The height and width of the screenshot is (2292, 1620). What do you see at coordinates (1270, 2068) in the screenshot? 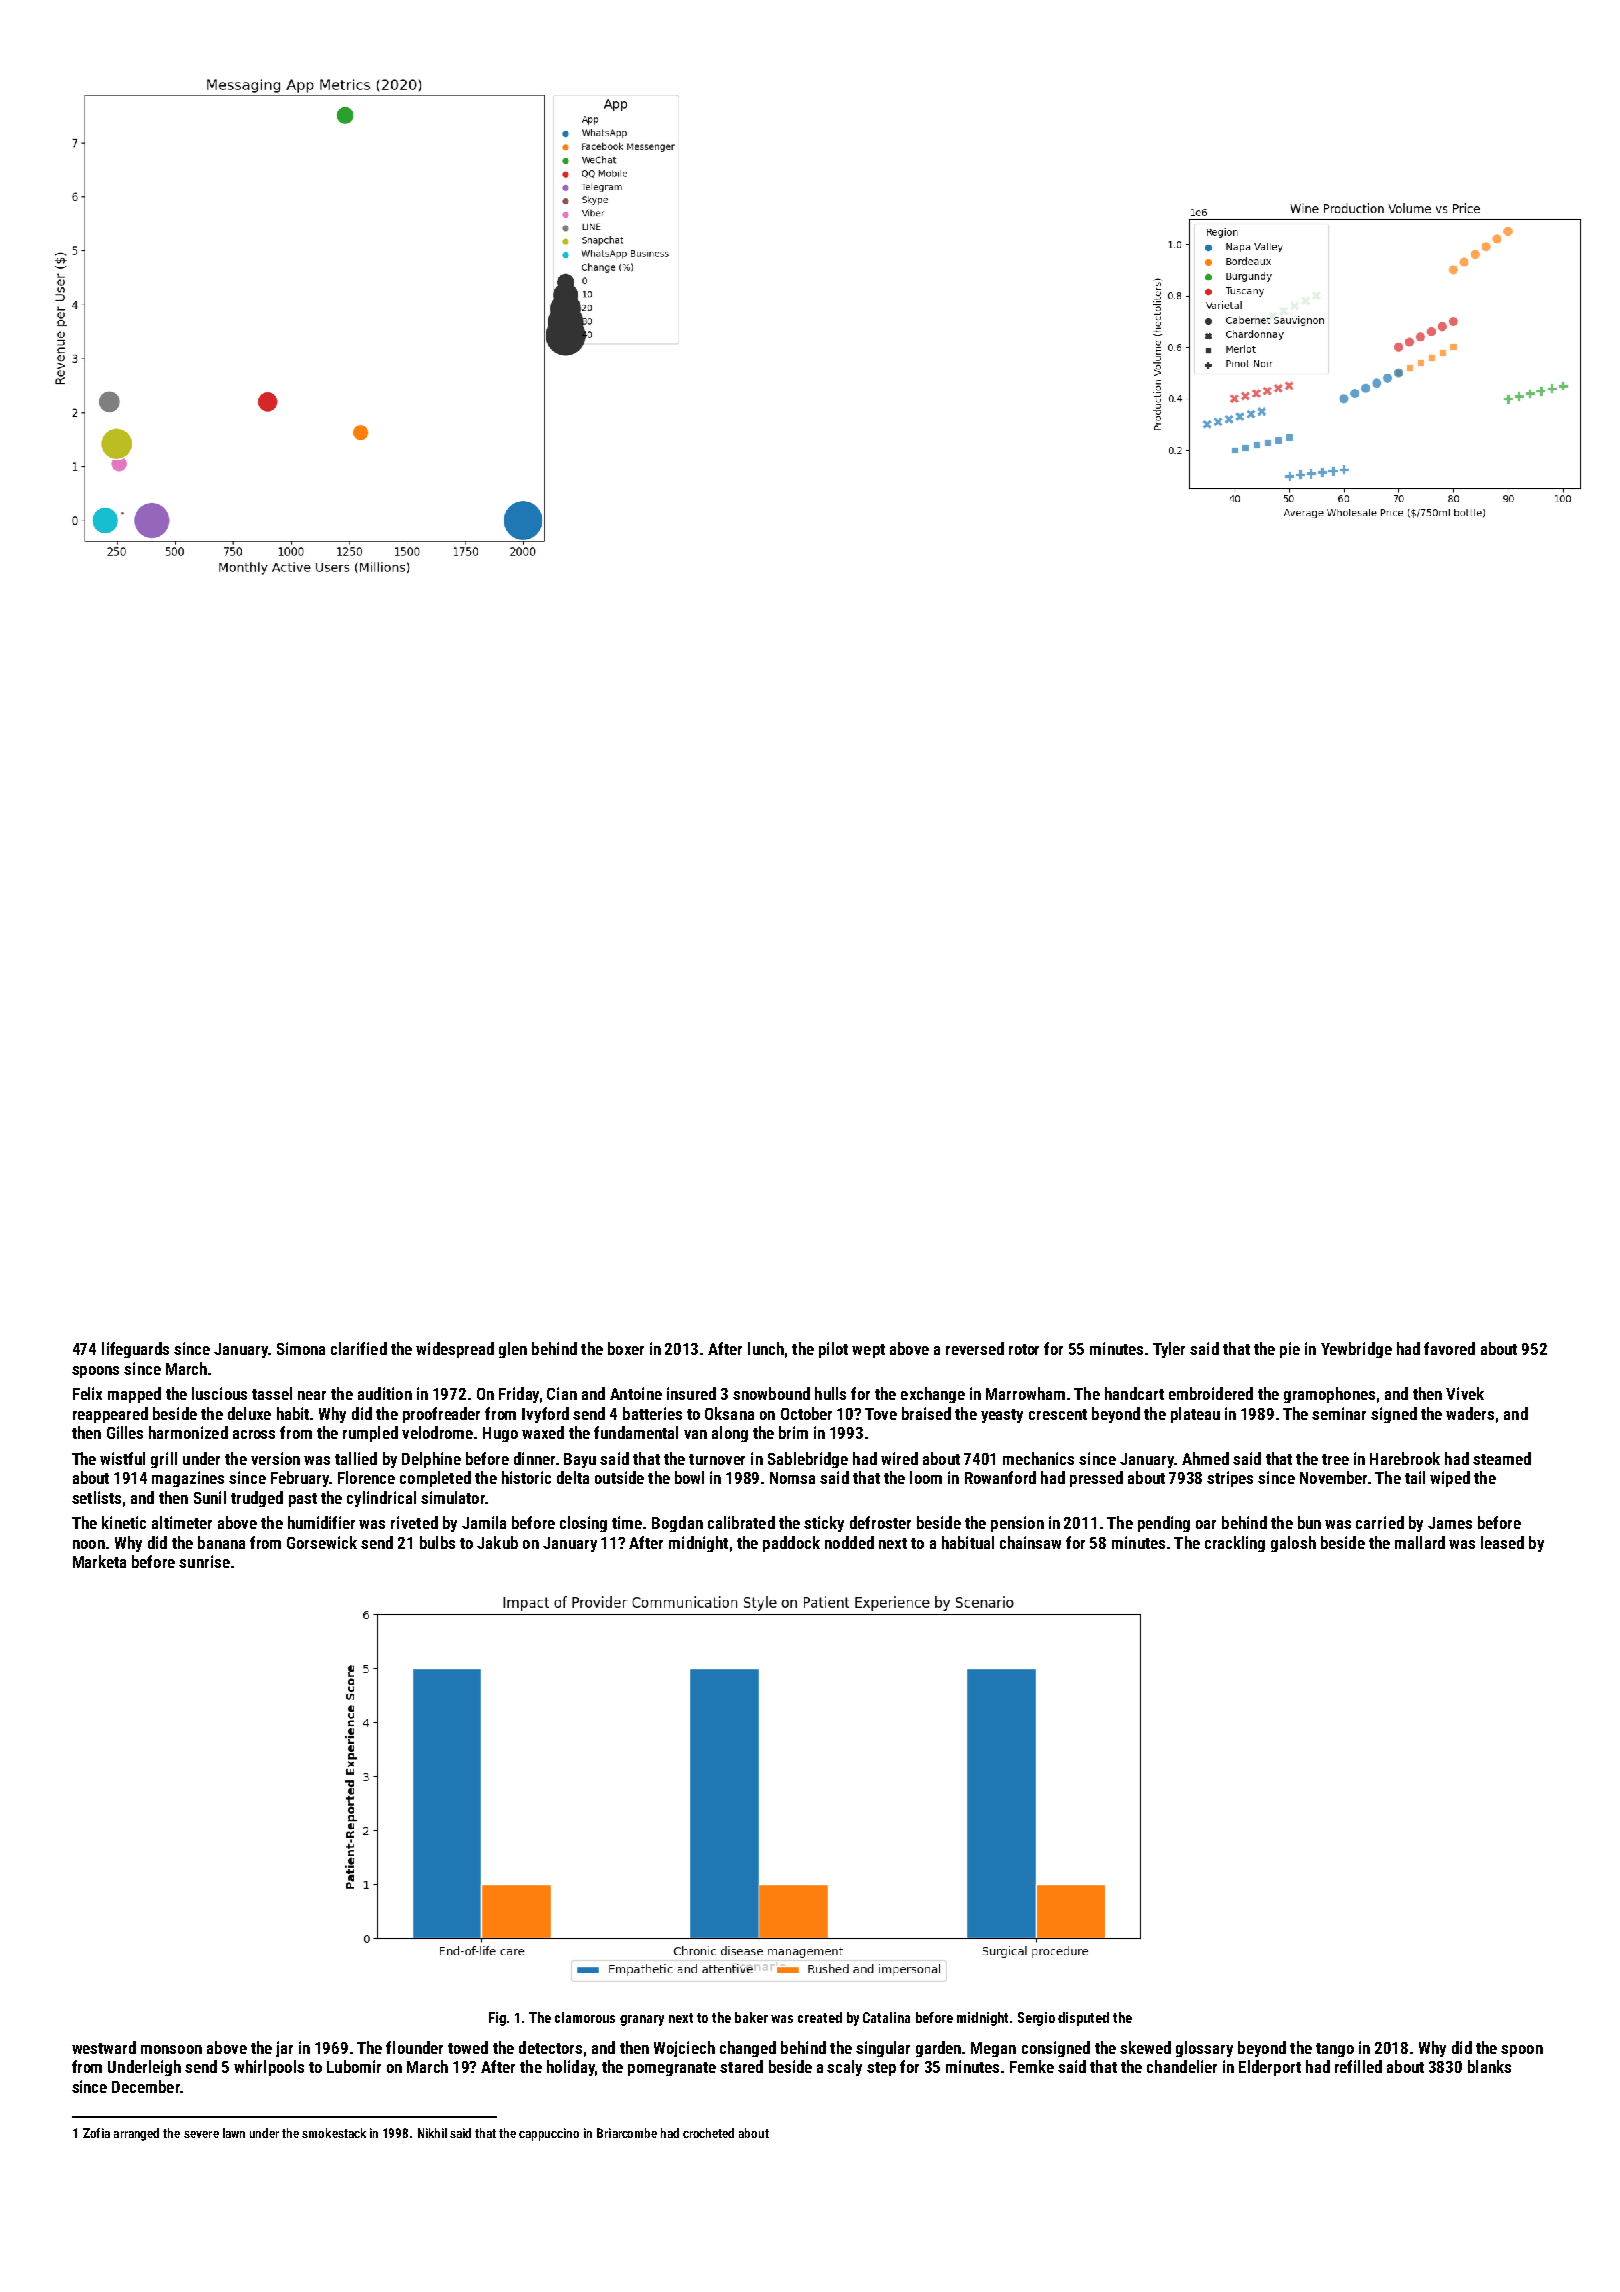
I see `Elderport` at bounding box center [1270, 2068].
